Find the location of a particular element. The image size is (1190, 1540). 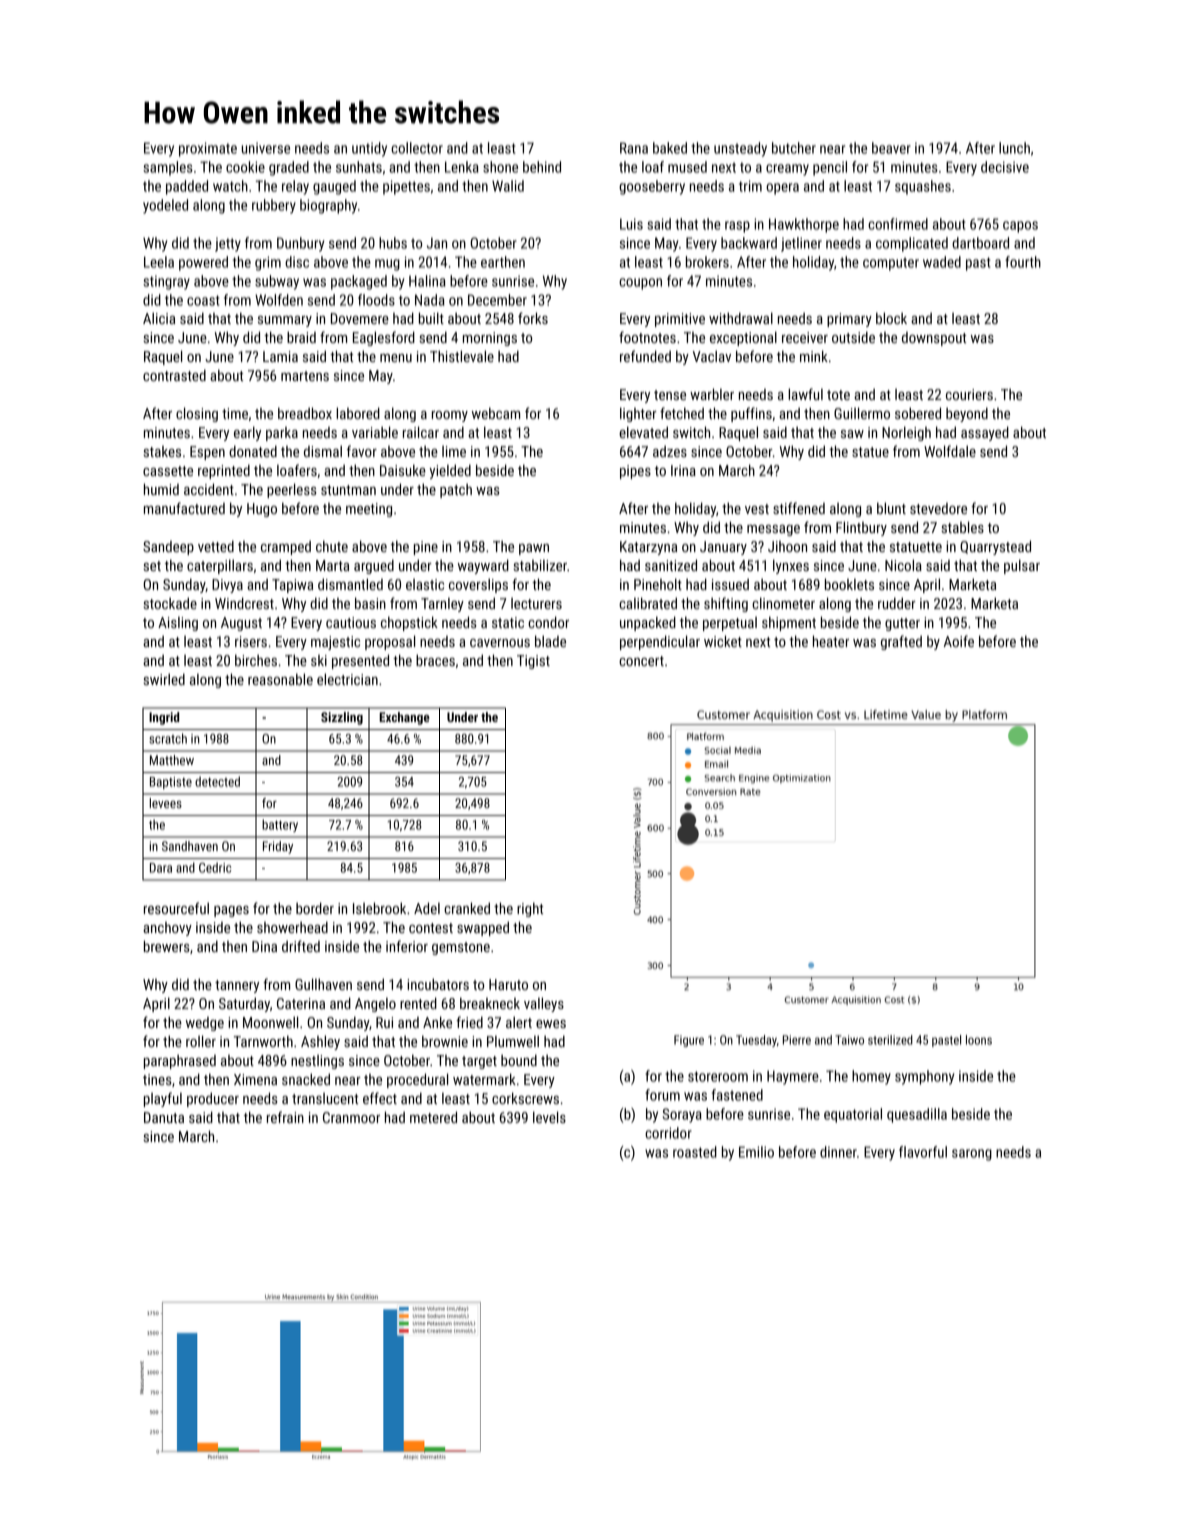

mornings is located at coordinates (490, 339).
